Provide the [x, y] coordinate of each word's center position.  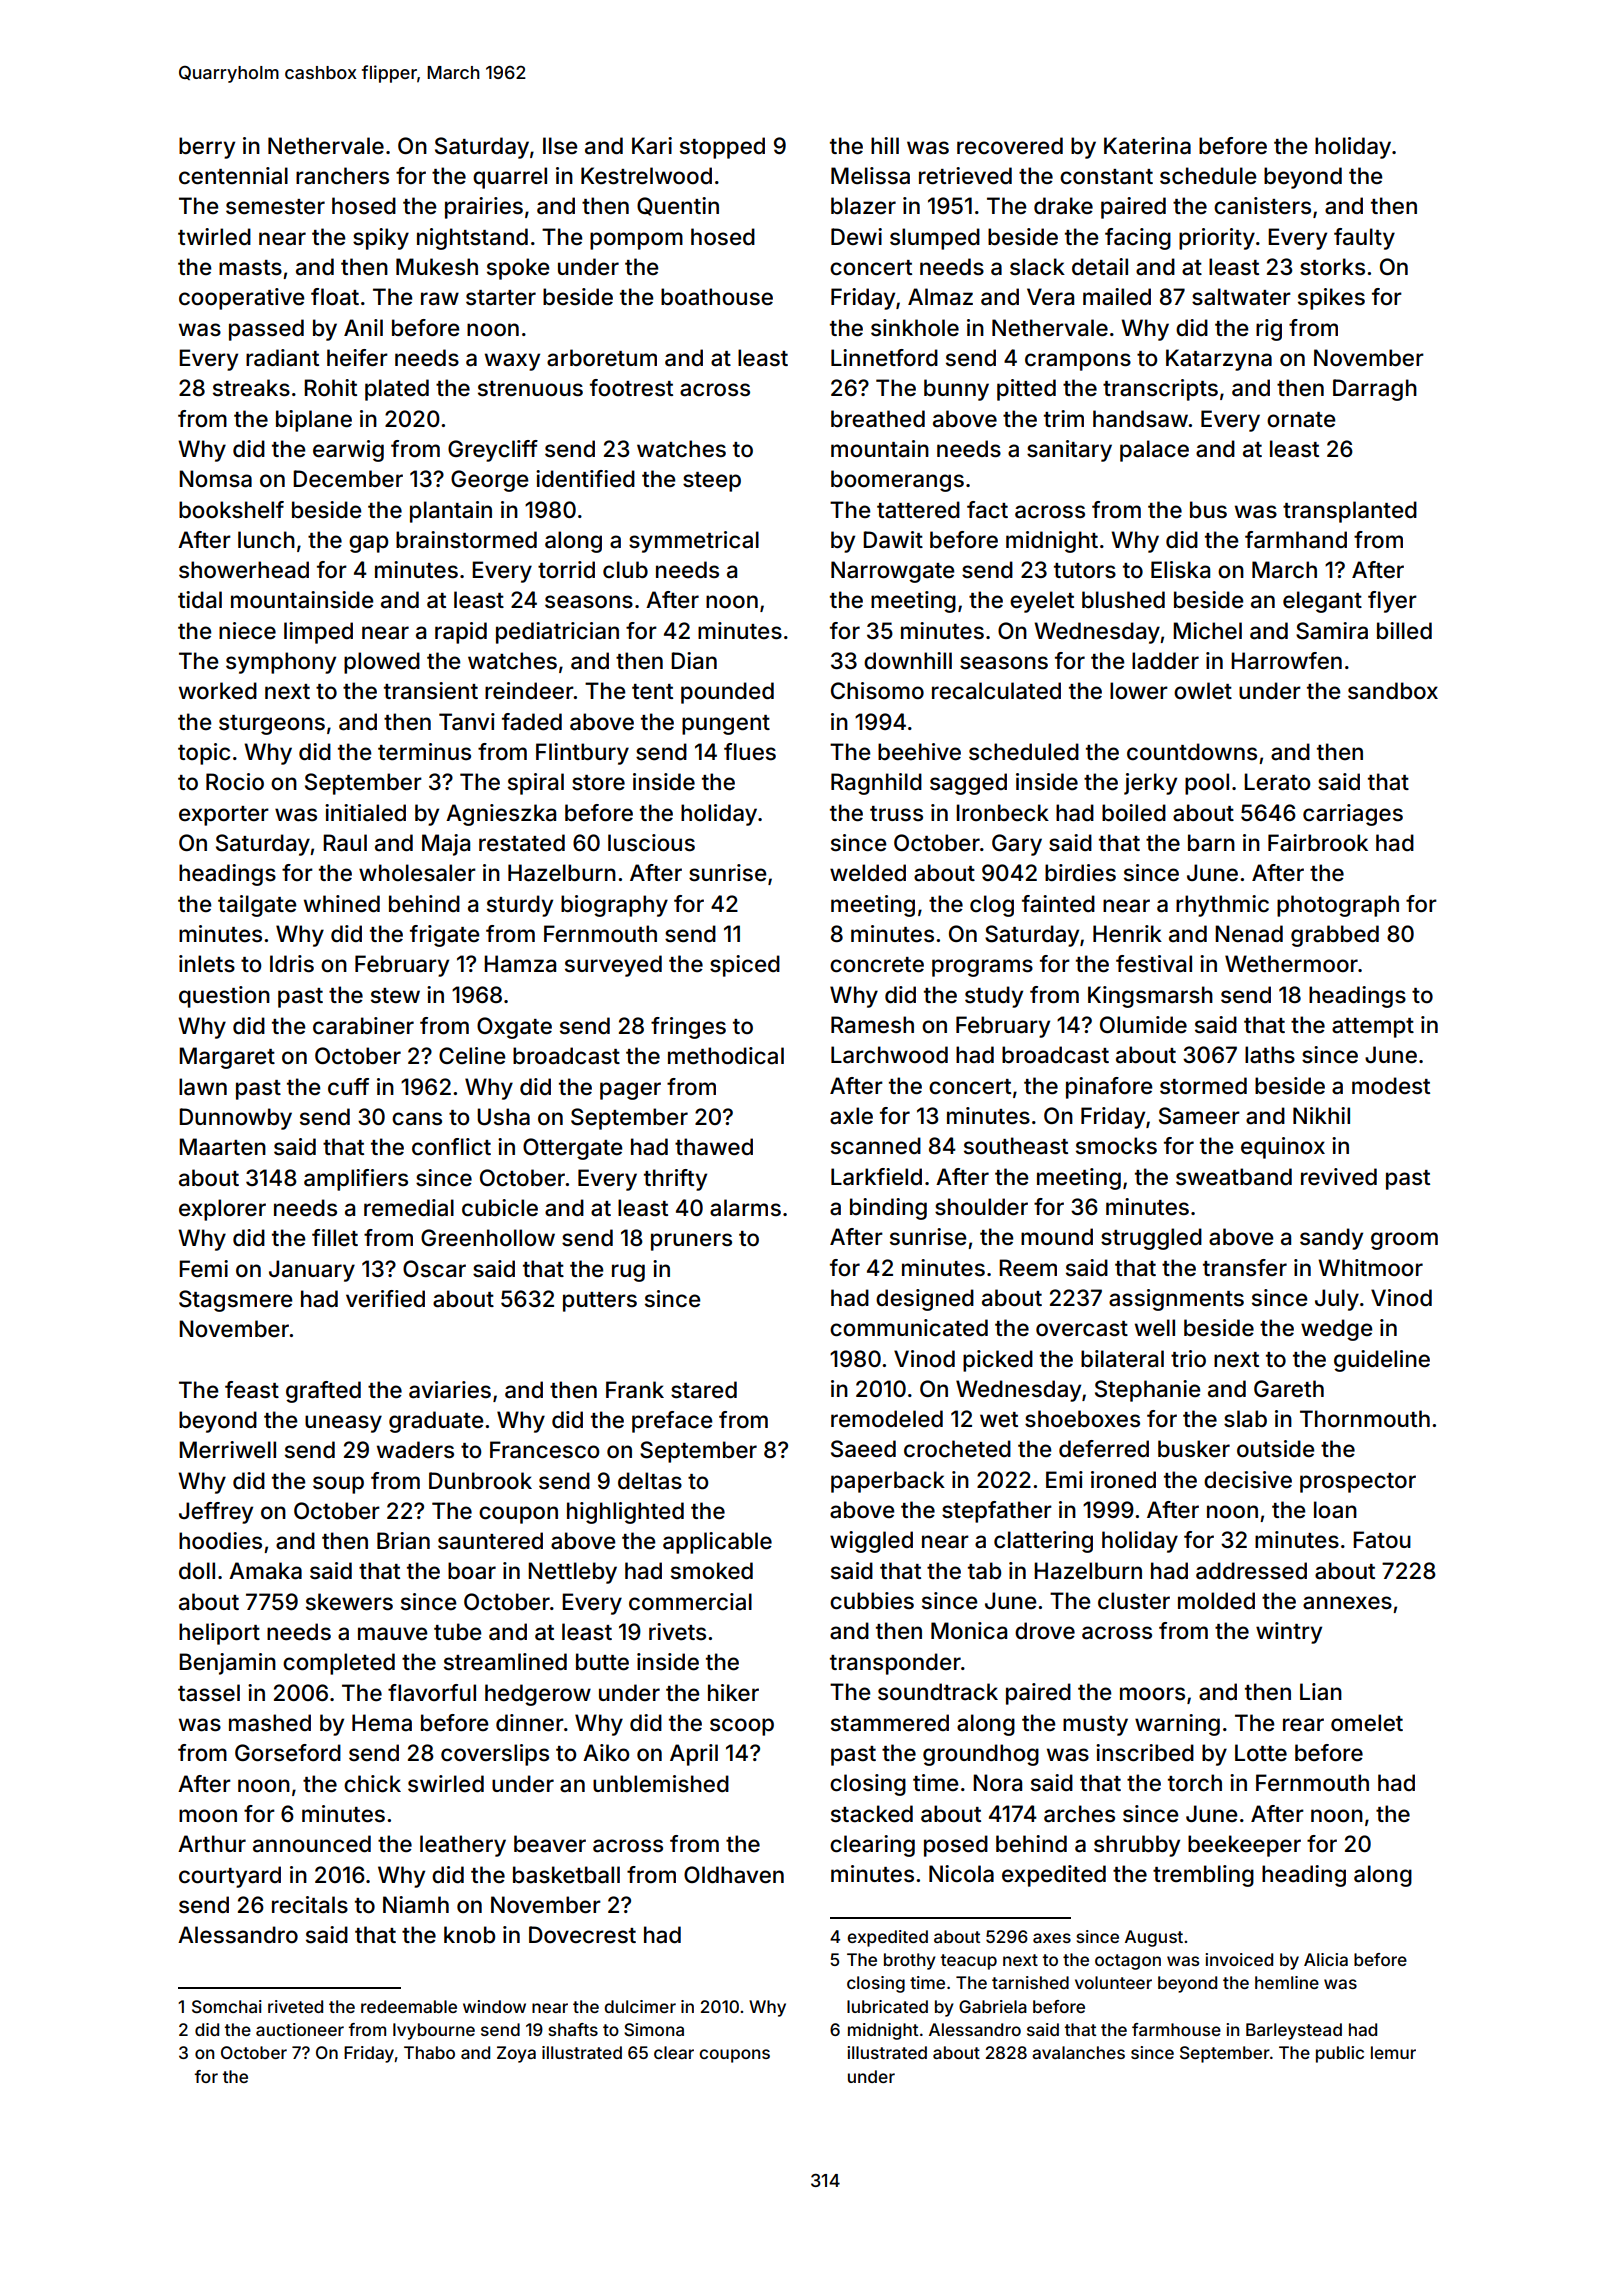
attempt [1373, 1028]
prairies [484, 208]
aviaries [450, 1390]
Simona [654, 2029]
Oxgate [514, 1028]
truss [896, 814]
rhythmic [1222, 906]
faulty [1364, 239]
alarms [745, 1208]
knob [469, 1935]
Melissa [870, 176]
